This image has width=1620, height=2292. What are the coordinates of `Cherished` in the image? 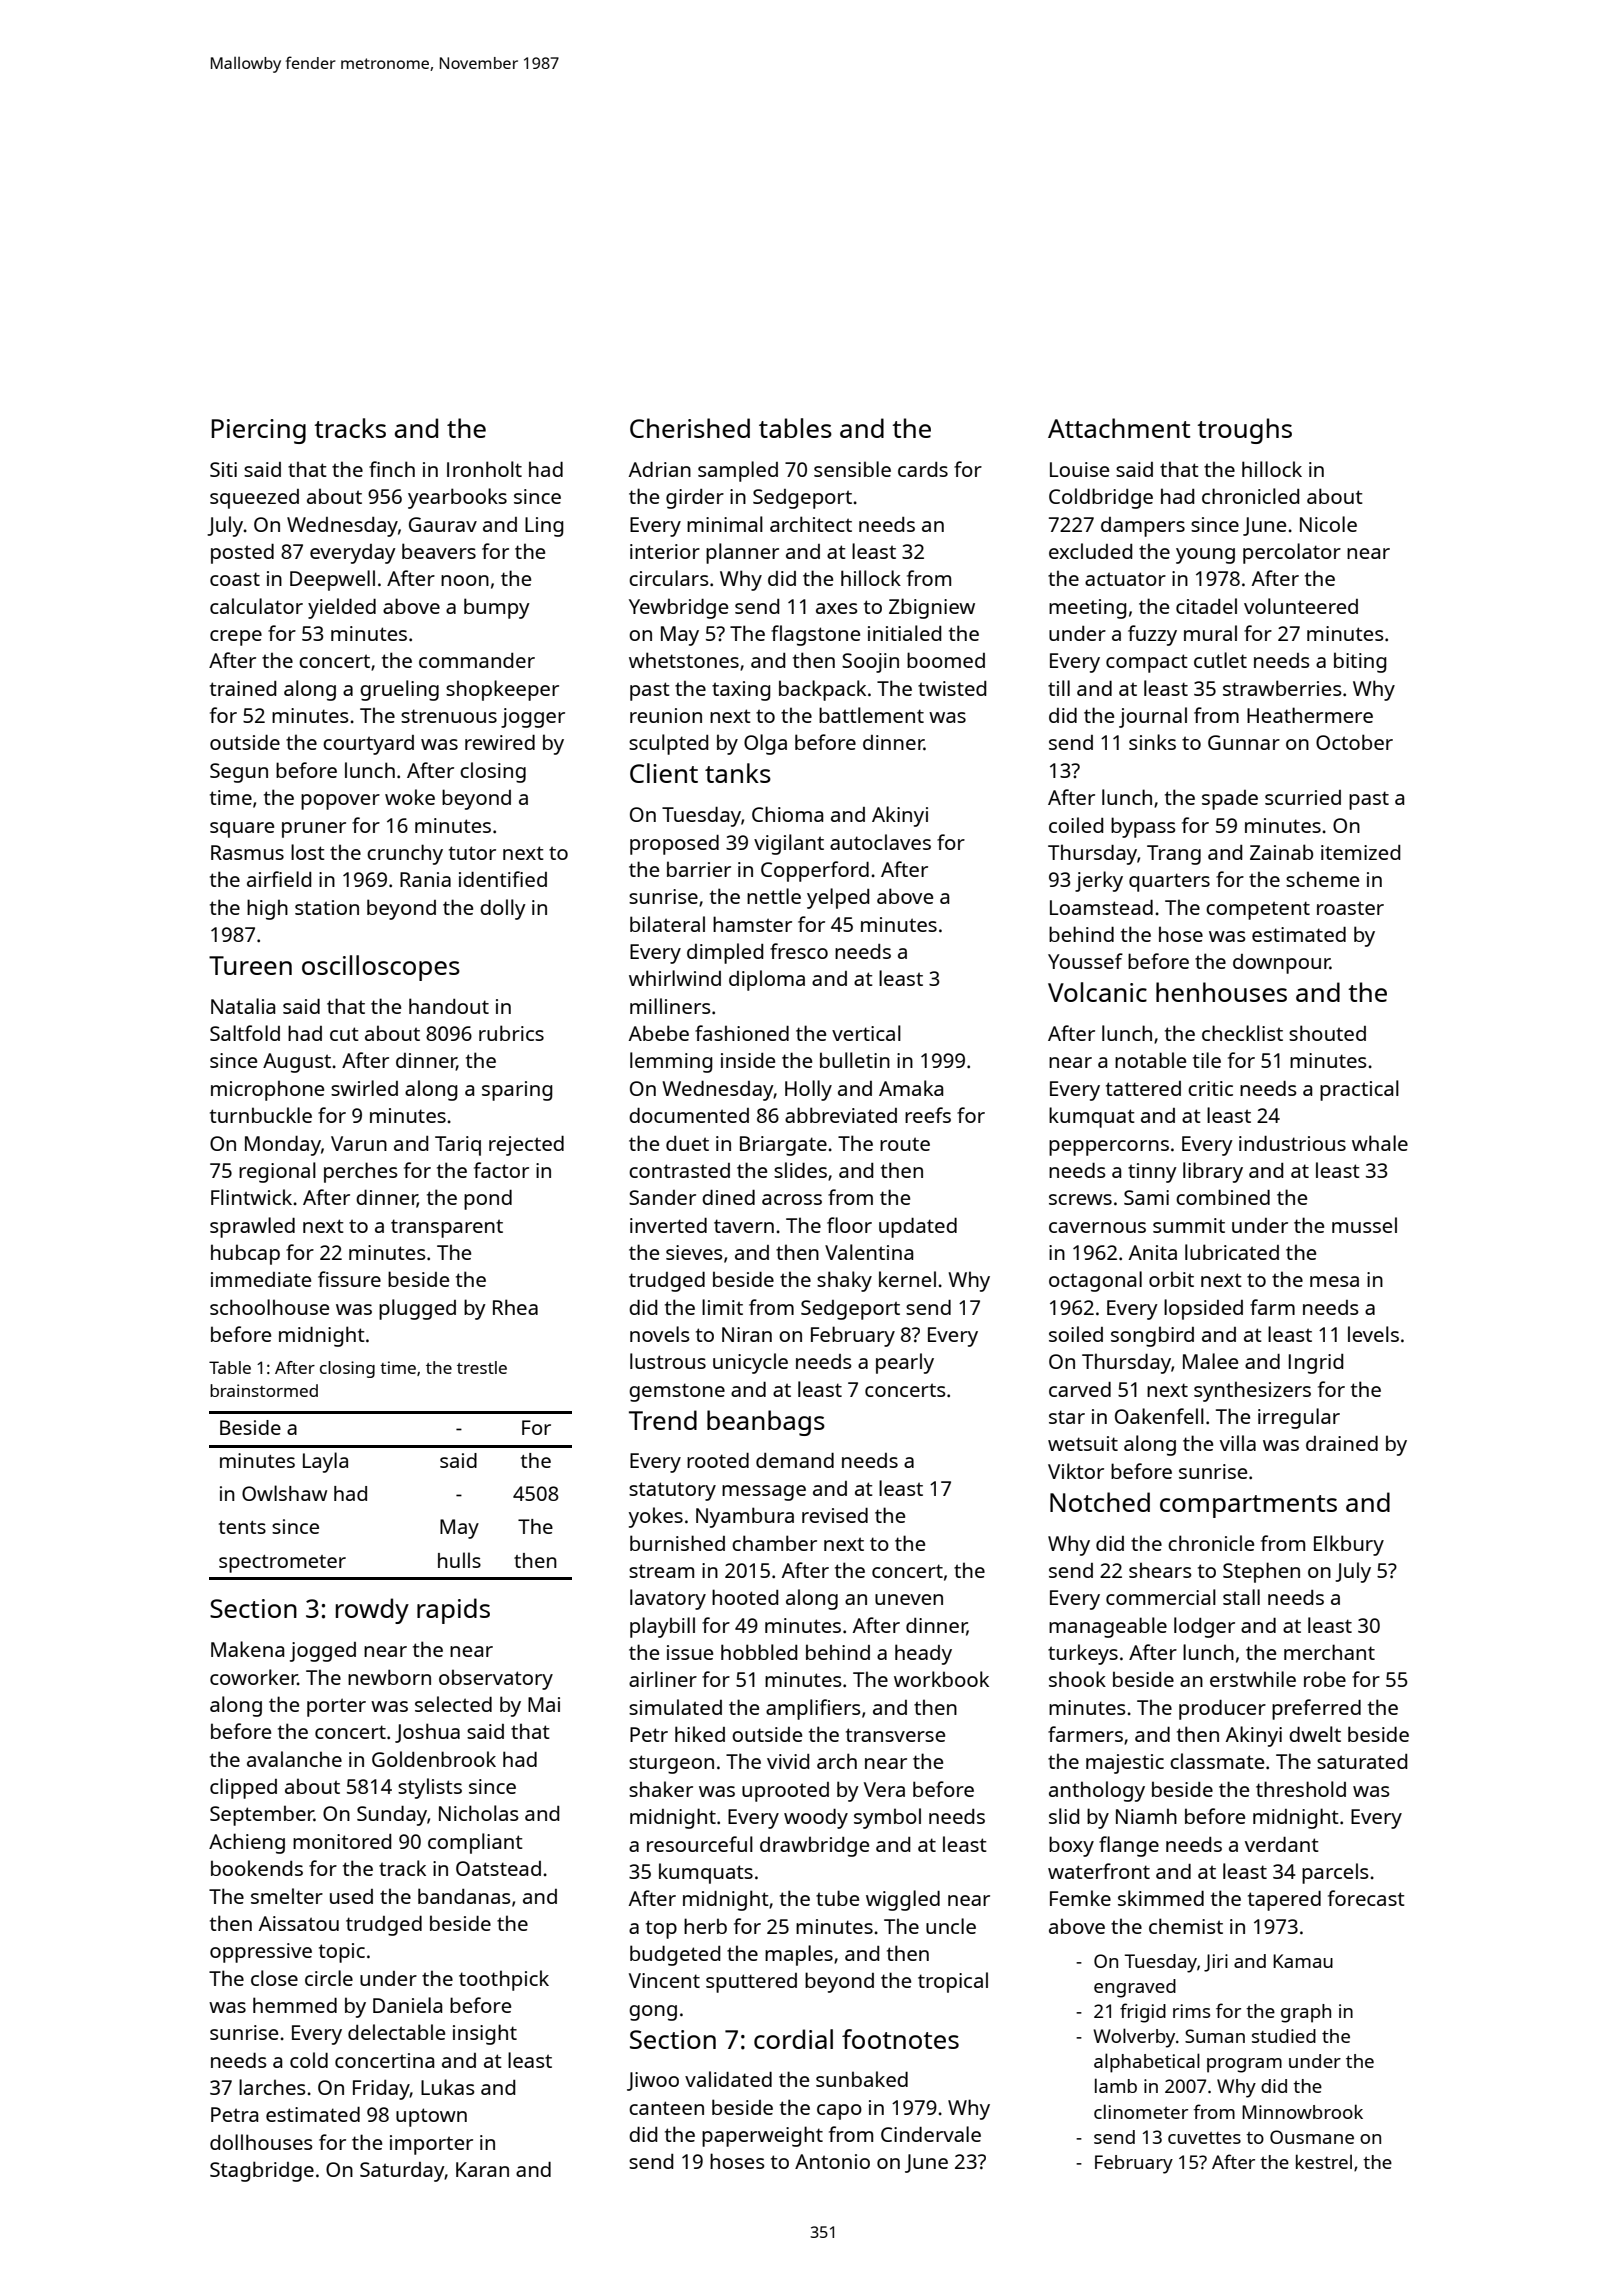 It's located at (690, 428).
